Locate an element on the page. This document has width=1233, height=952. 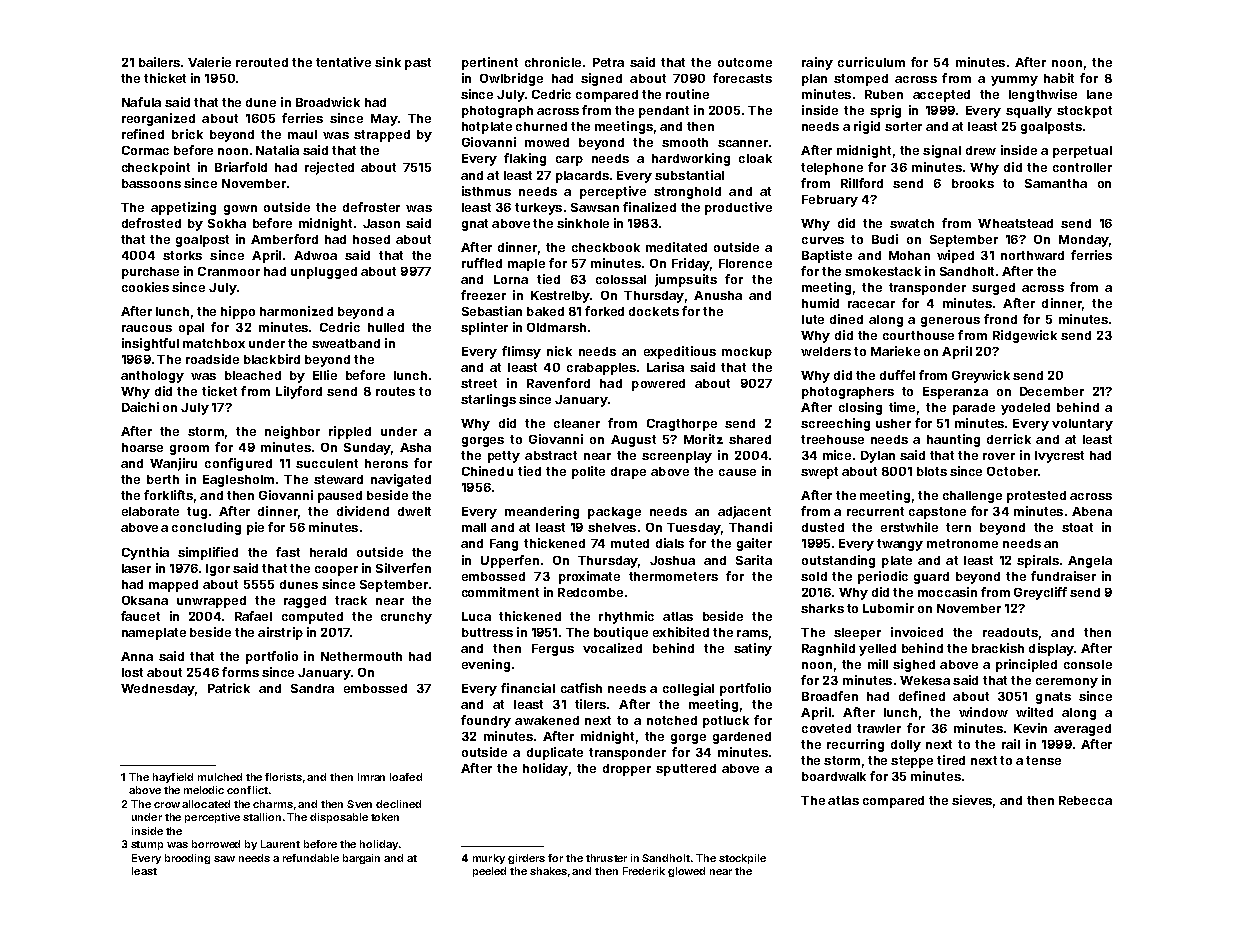
exhibited is located at coordinates (681, 632).
